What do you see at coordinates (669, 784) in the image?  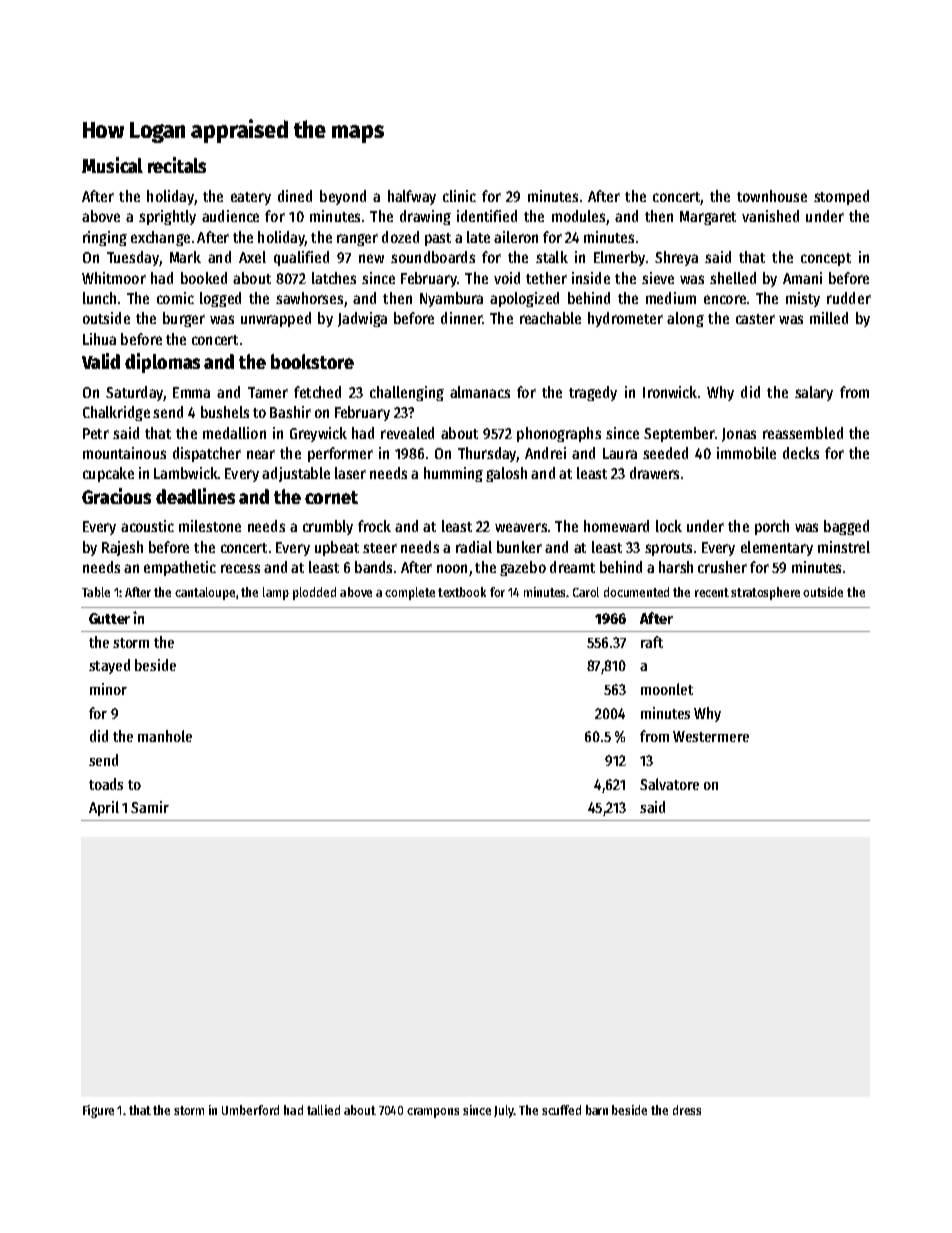 I see `Salvatore` at bounding box center [669, 784].
